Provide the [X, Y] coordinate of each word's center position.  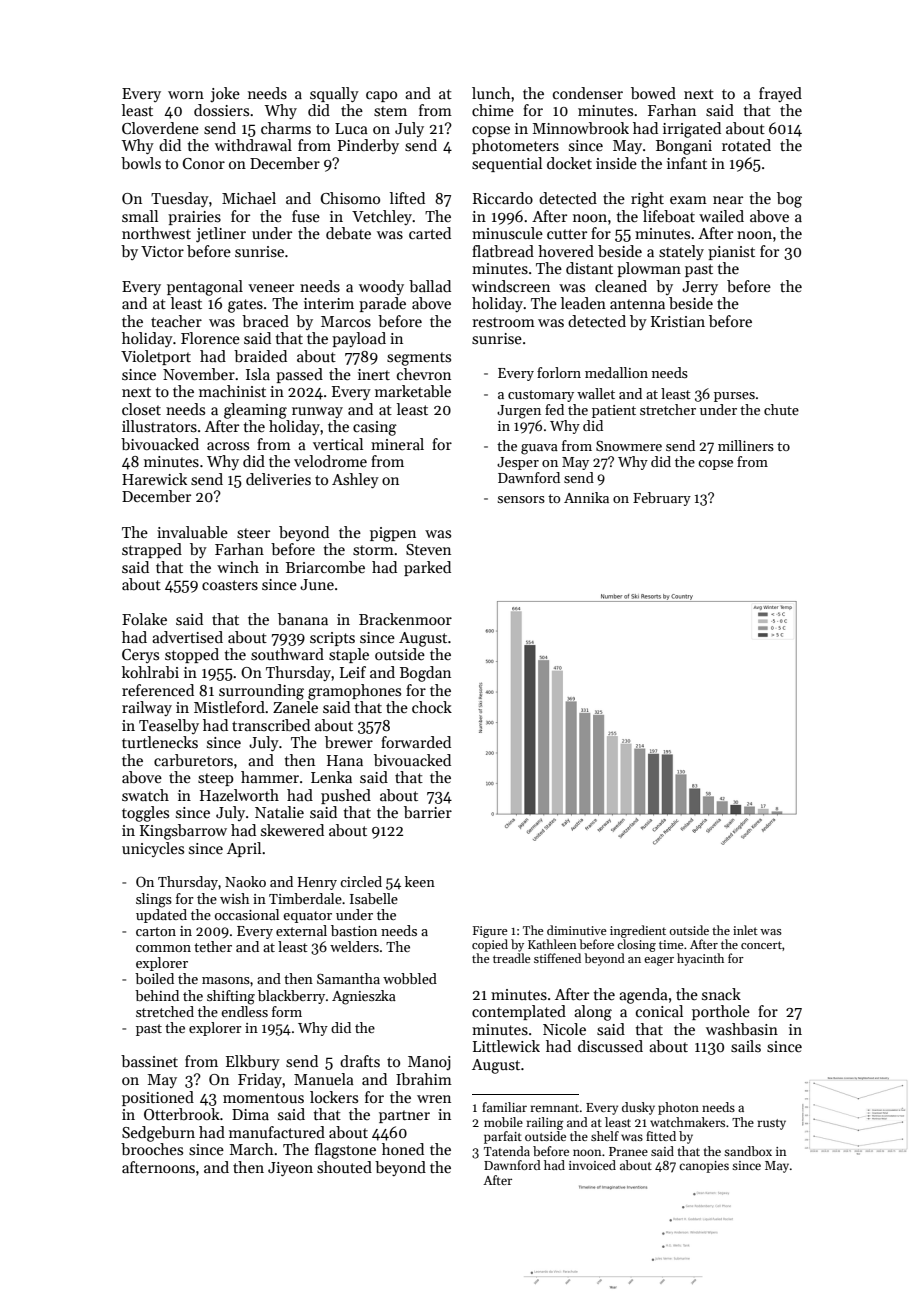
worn [186, 95]
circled [361, 881]
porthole [721, 1012]
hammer [270, 777]
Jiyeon [290, 1169]
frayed [780, 94]
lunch [491, 93]
